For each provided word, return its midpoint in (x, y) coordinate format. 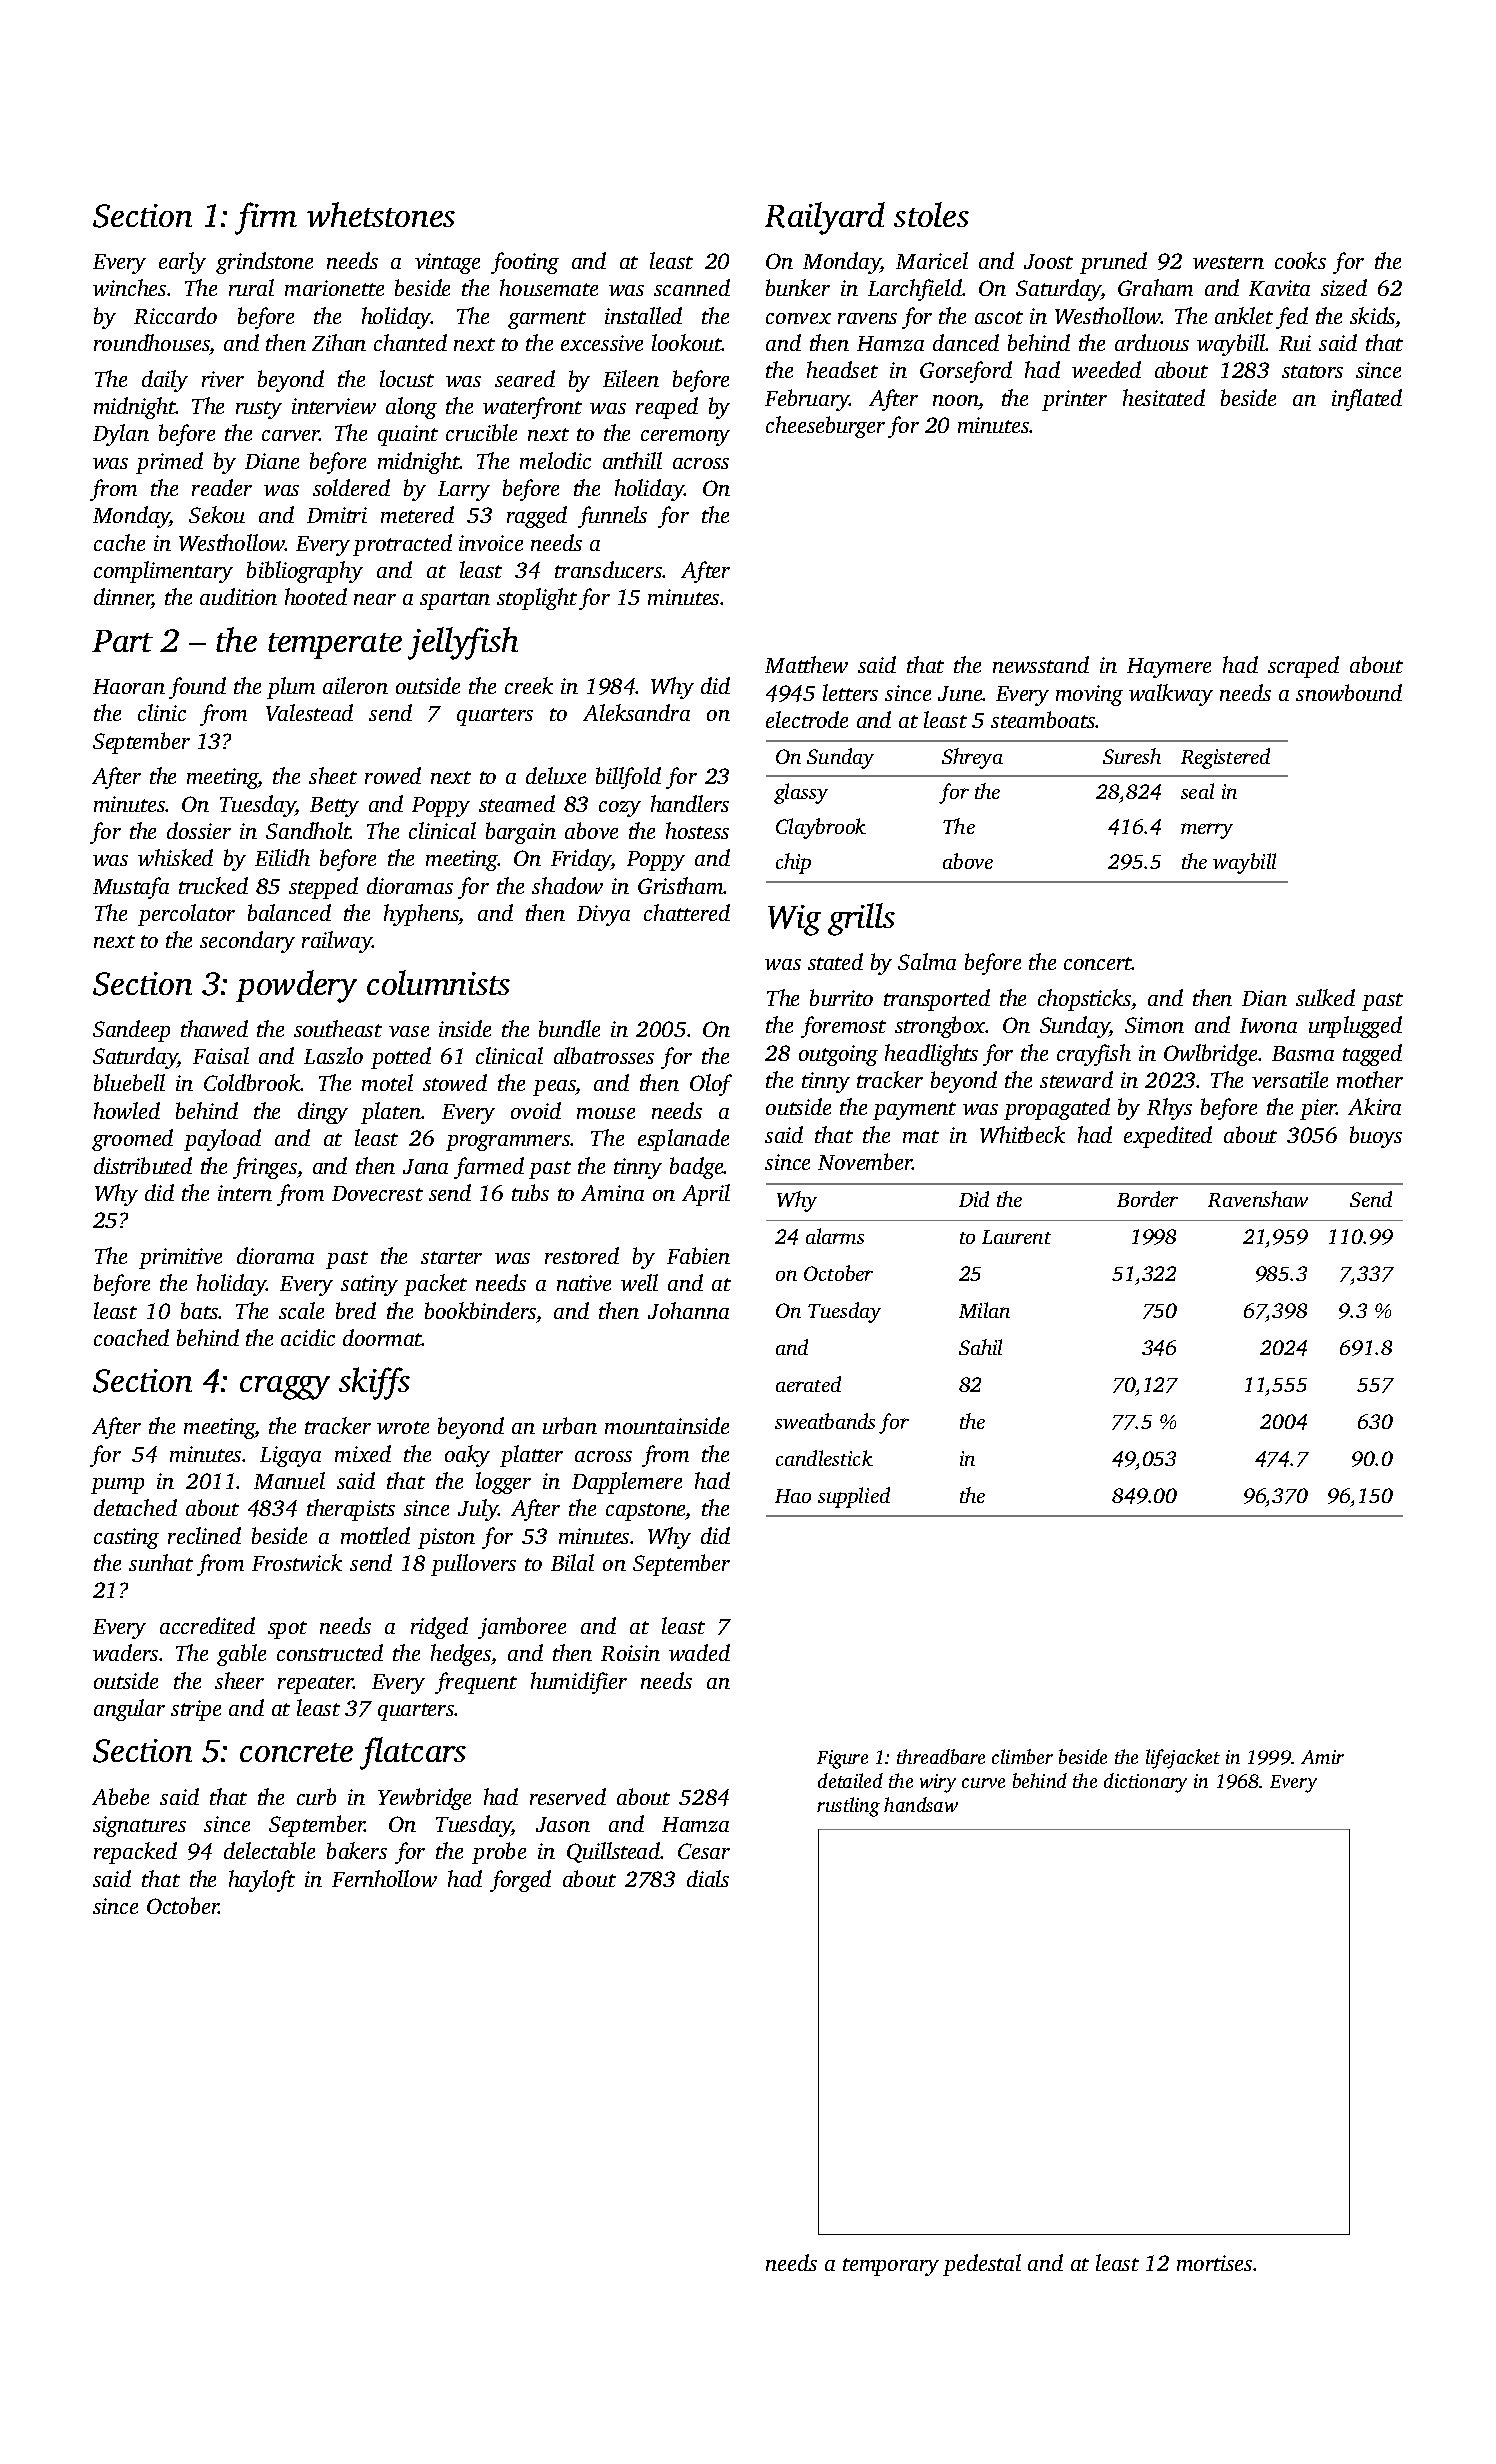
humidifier (579, 1683)
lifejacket (1183, 1759)
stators (1312, 371)
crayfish (1094, 1055)
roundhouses (152, 342)
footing (525, 263)
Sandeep (131, 1031)
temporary (891, 2267)
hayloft (262, 1881)
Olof (711, 1085)
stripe (196, 1710)
